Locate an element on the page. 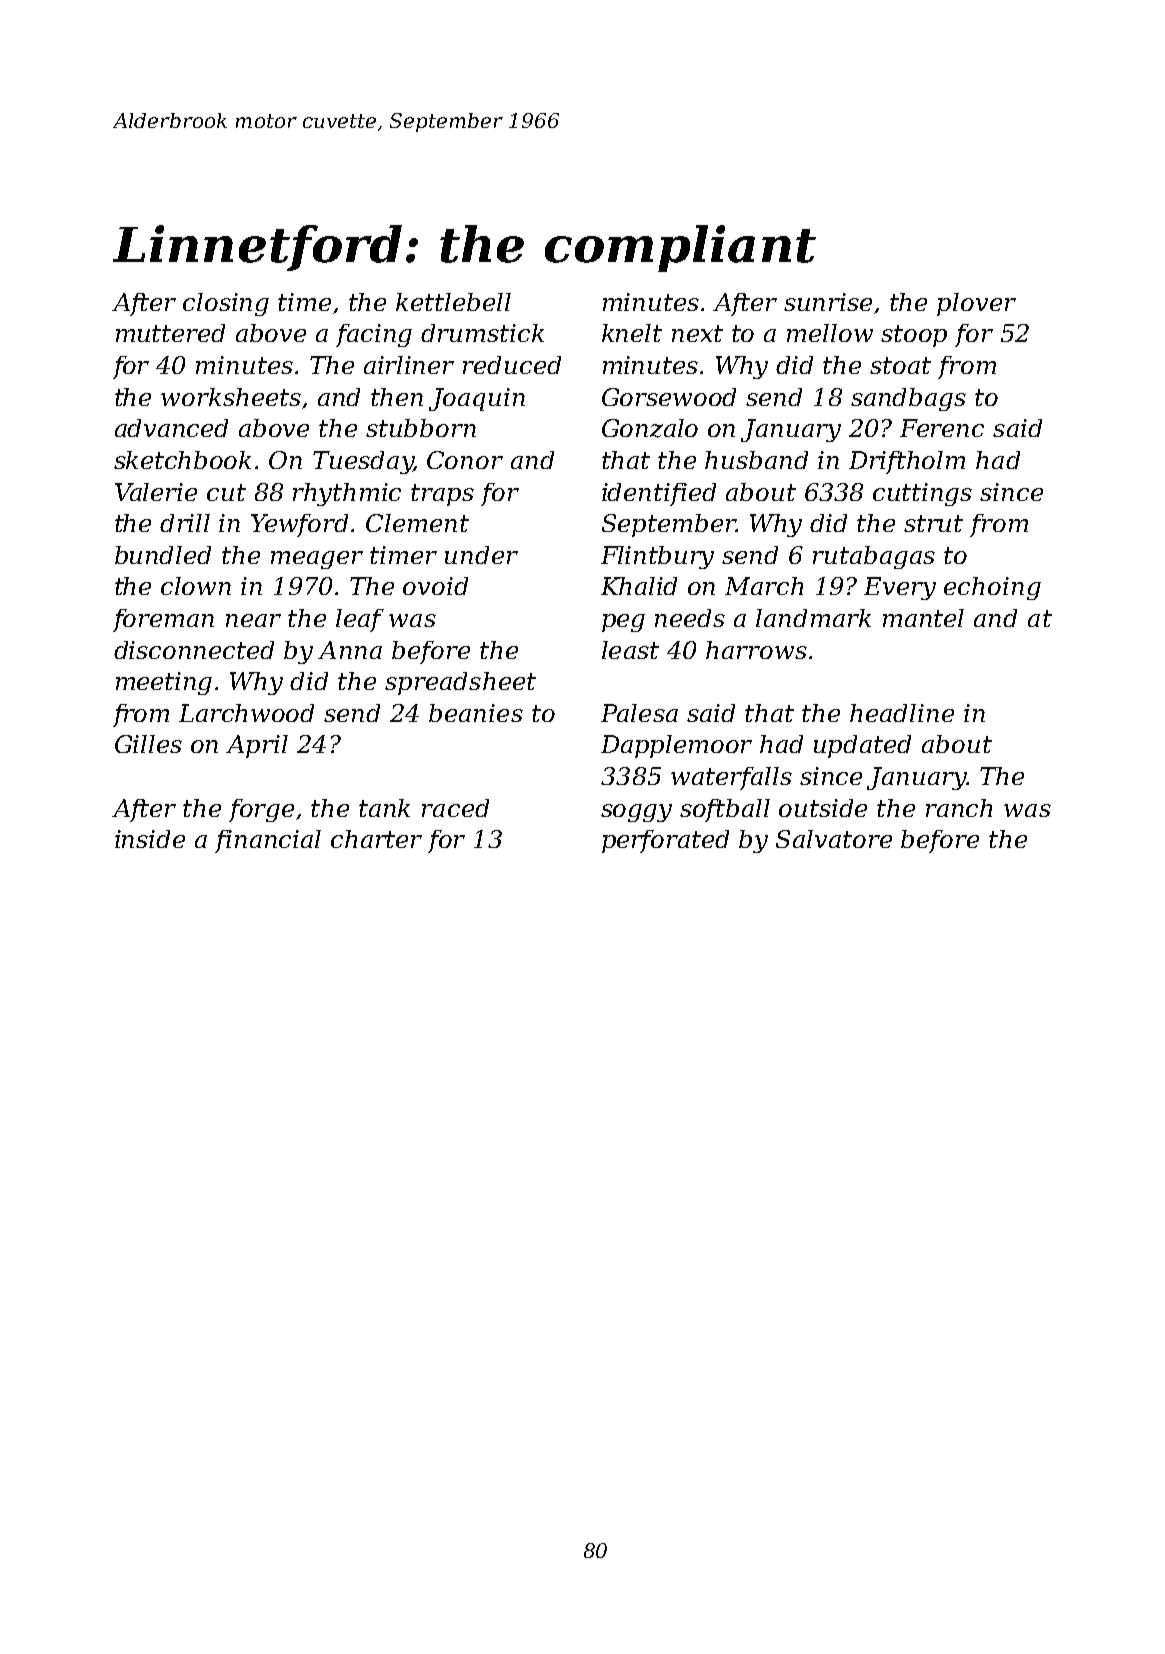 Image resolution: width=1165 pixels, height=1654 pixels. meeting is located at coordinates (164, 683).
